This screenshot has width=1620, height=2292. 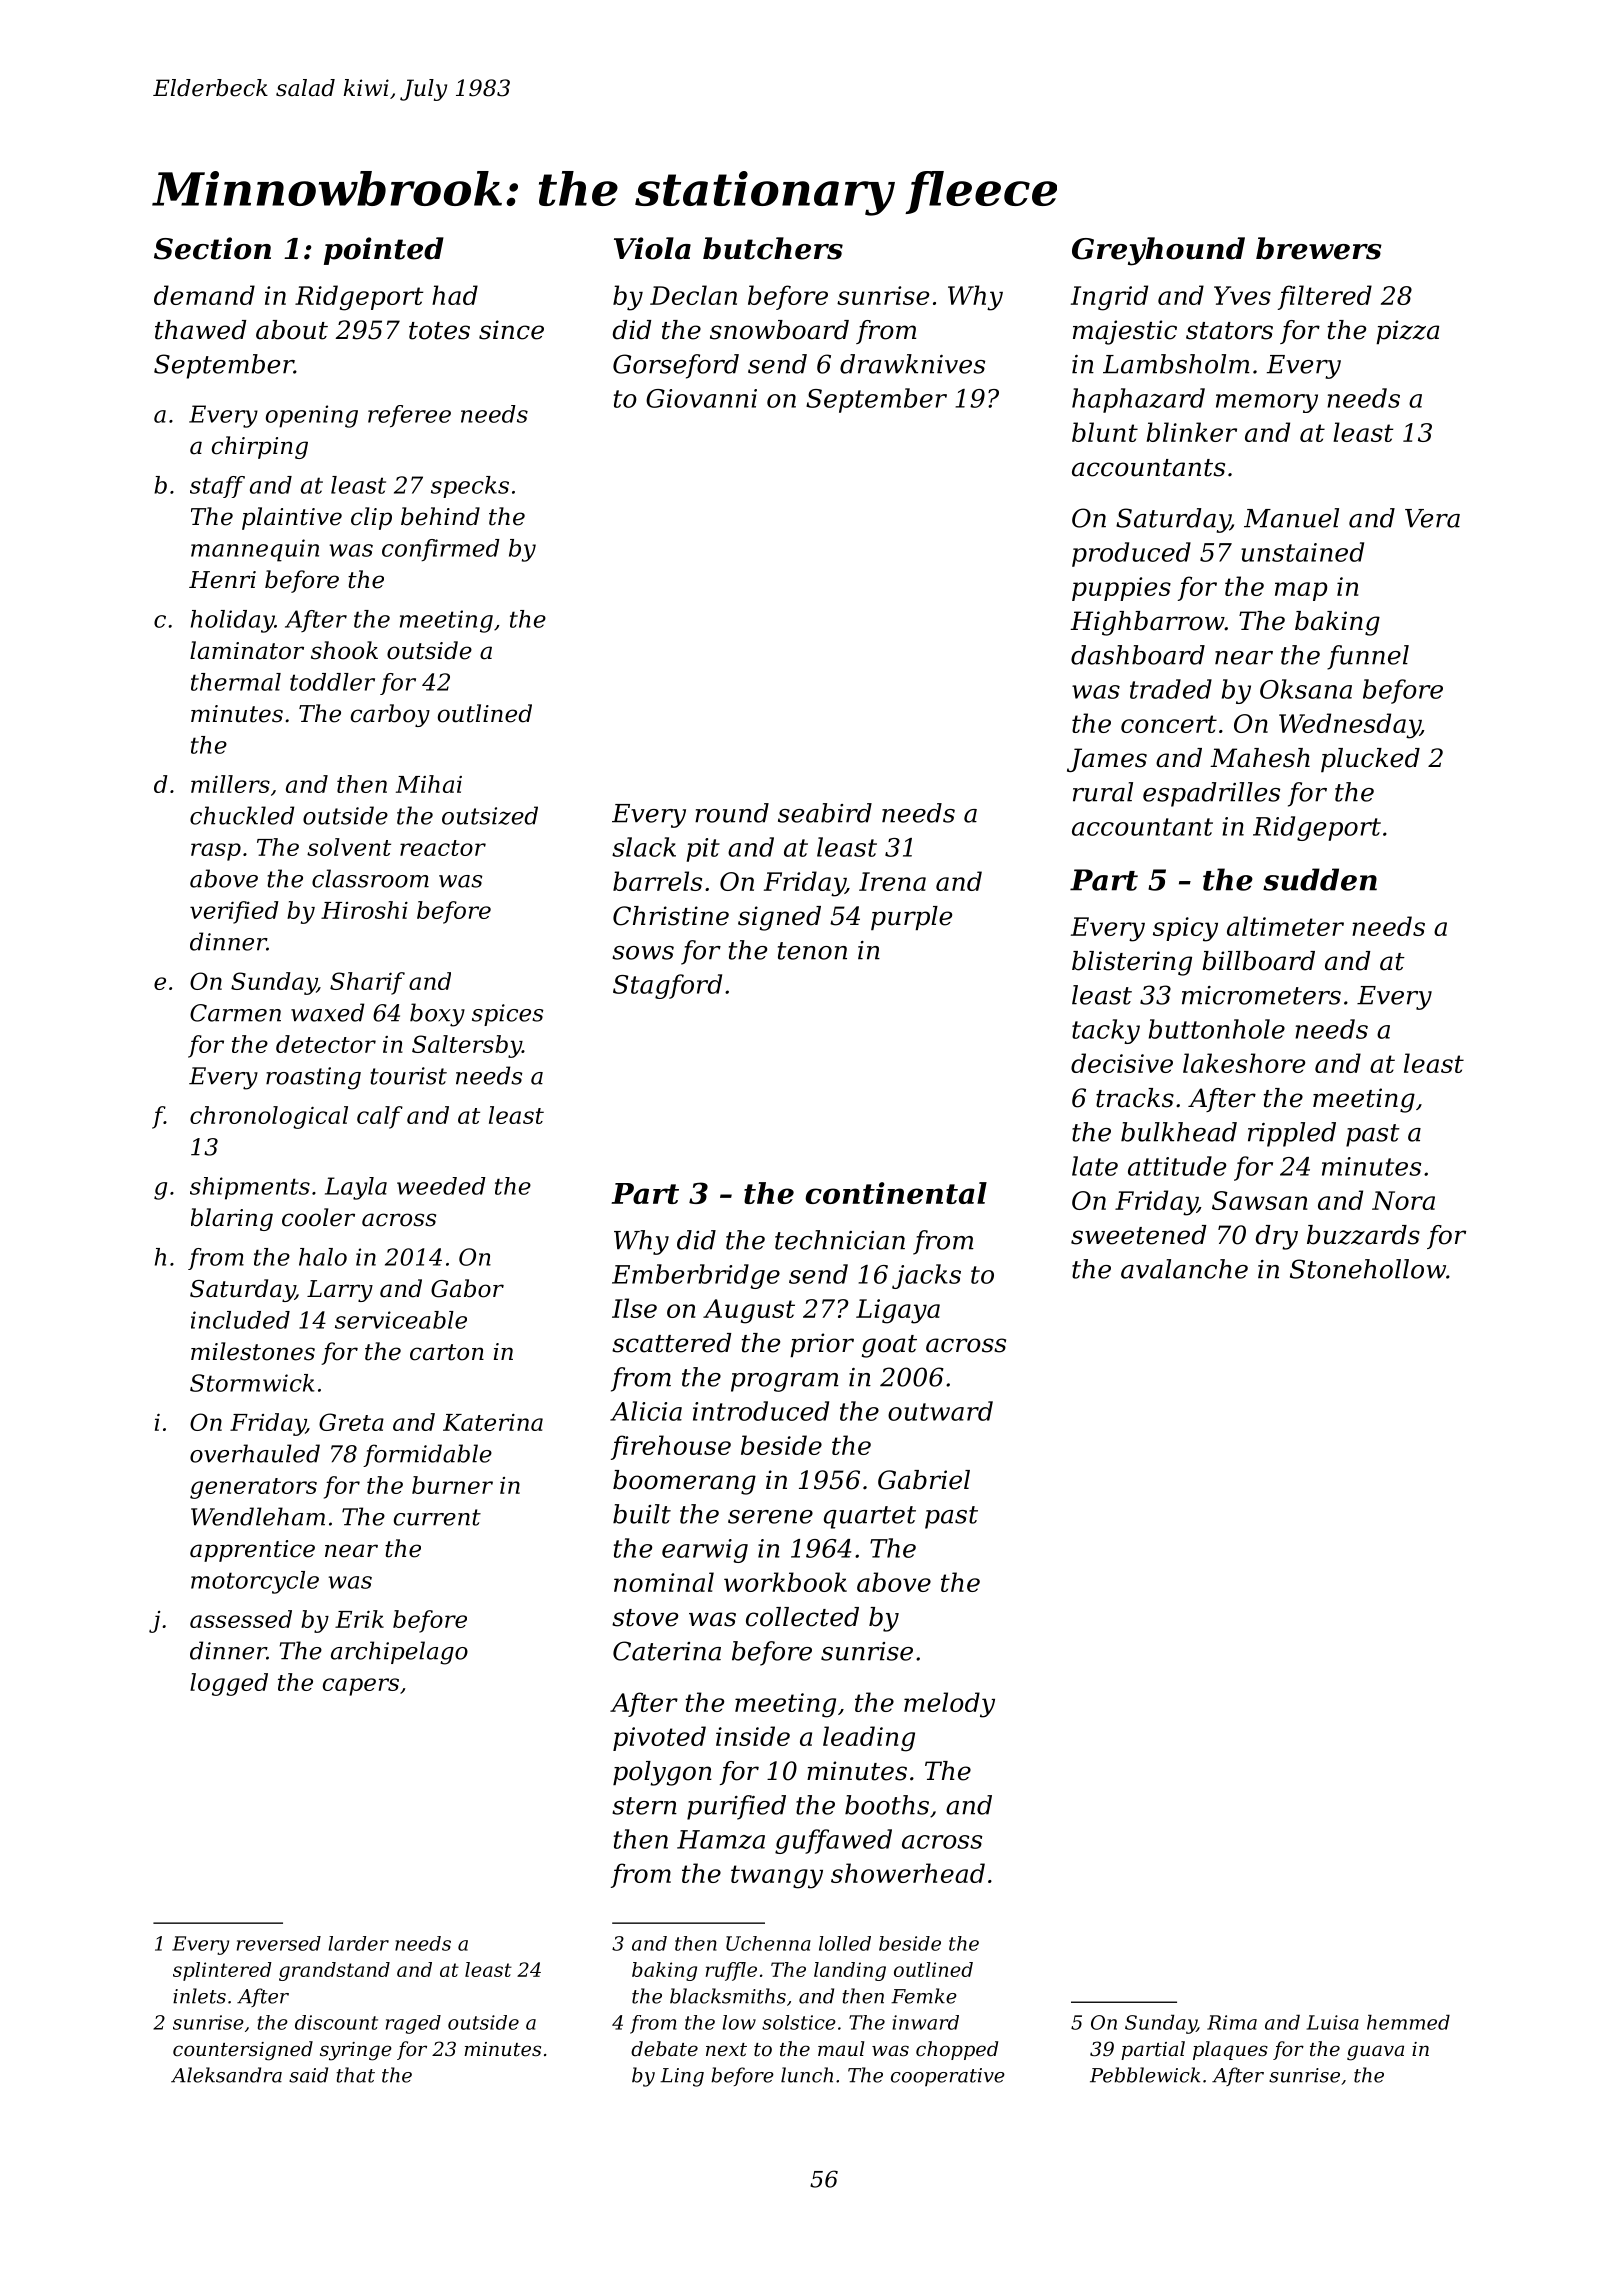 I want to click on Nora, so click(x=1403, y=1200).
